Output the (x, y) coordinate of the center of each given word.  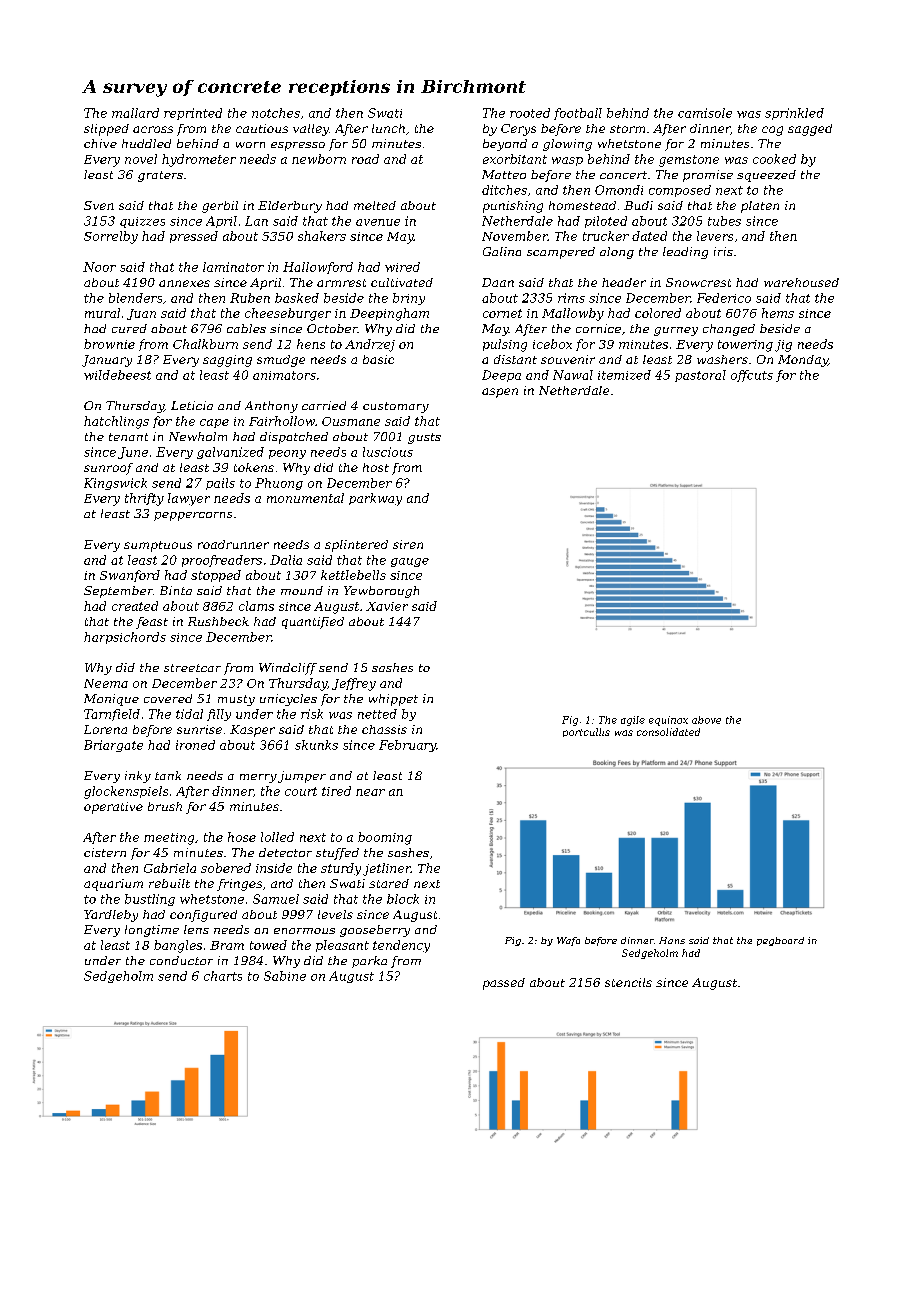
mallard (135, 113)
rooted (530, 113)
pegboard (780, 941)
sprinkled (794, 114)
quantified (313, 623)
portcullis (586, 732)
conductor (181, 960)
